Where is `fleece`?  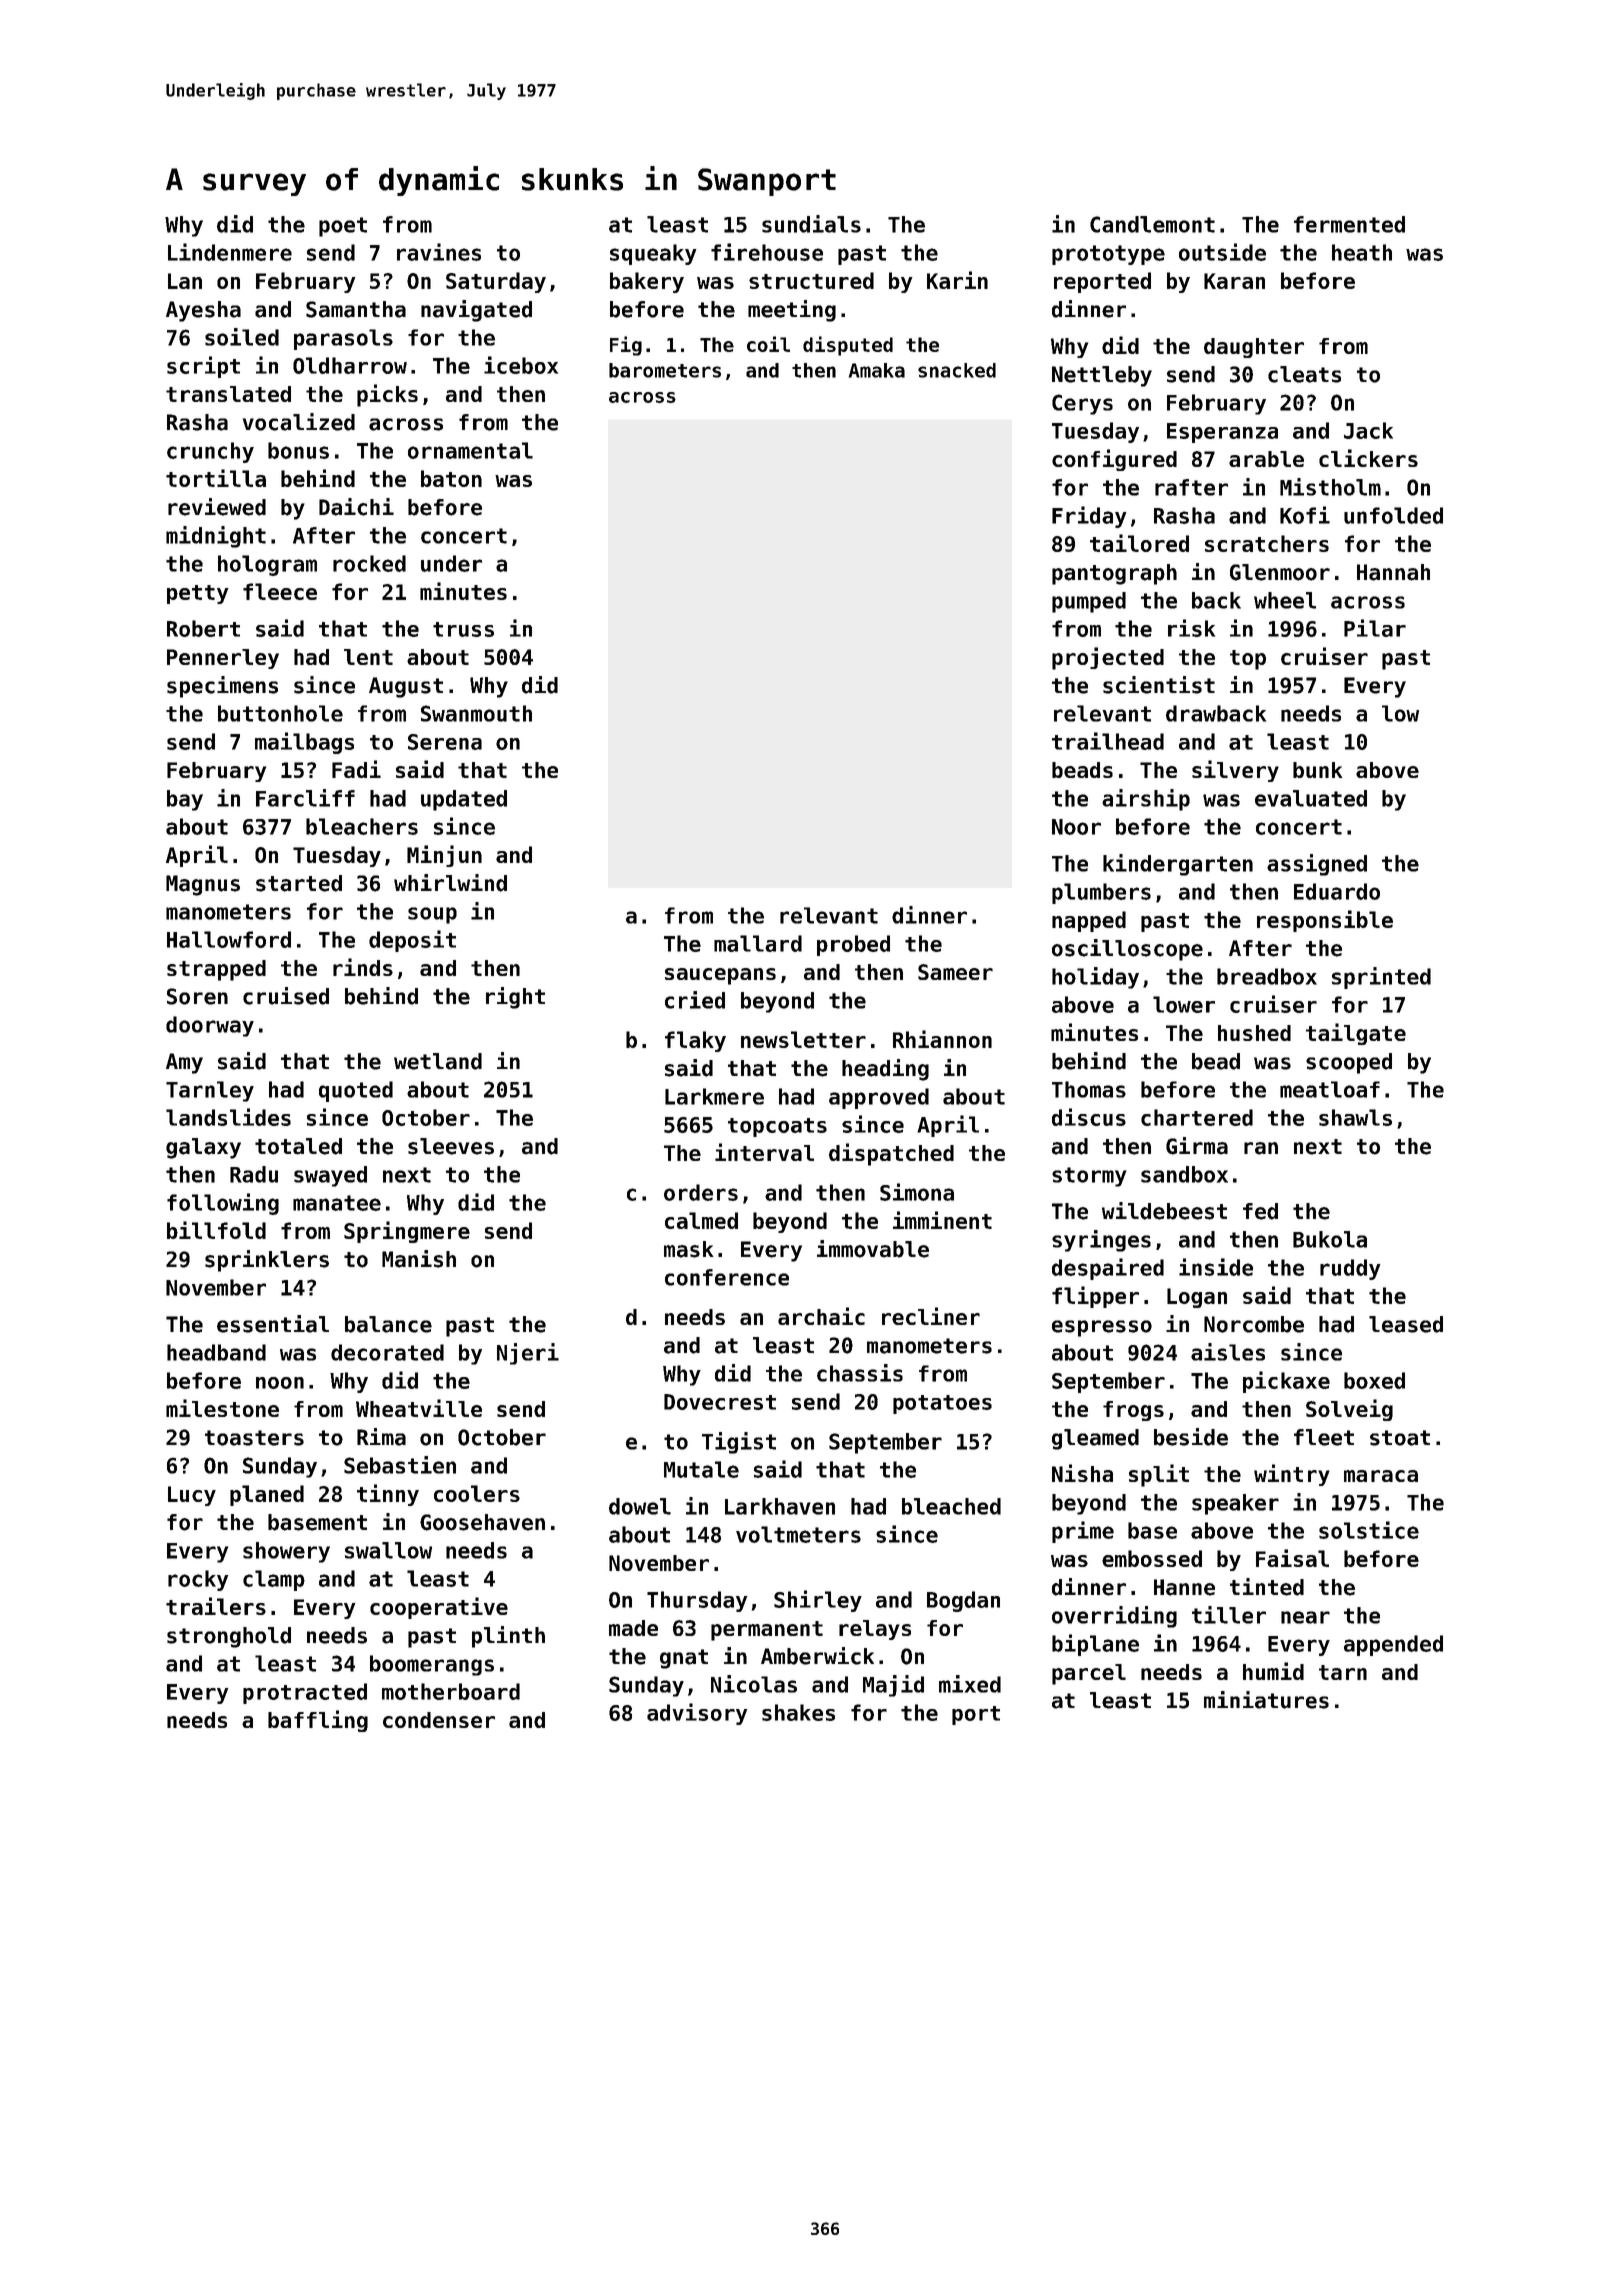
fleece is located at coordinates (280, 591).
